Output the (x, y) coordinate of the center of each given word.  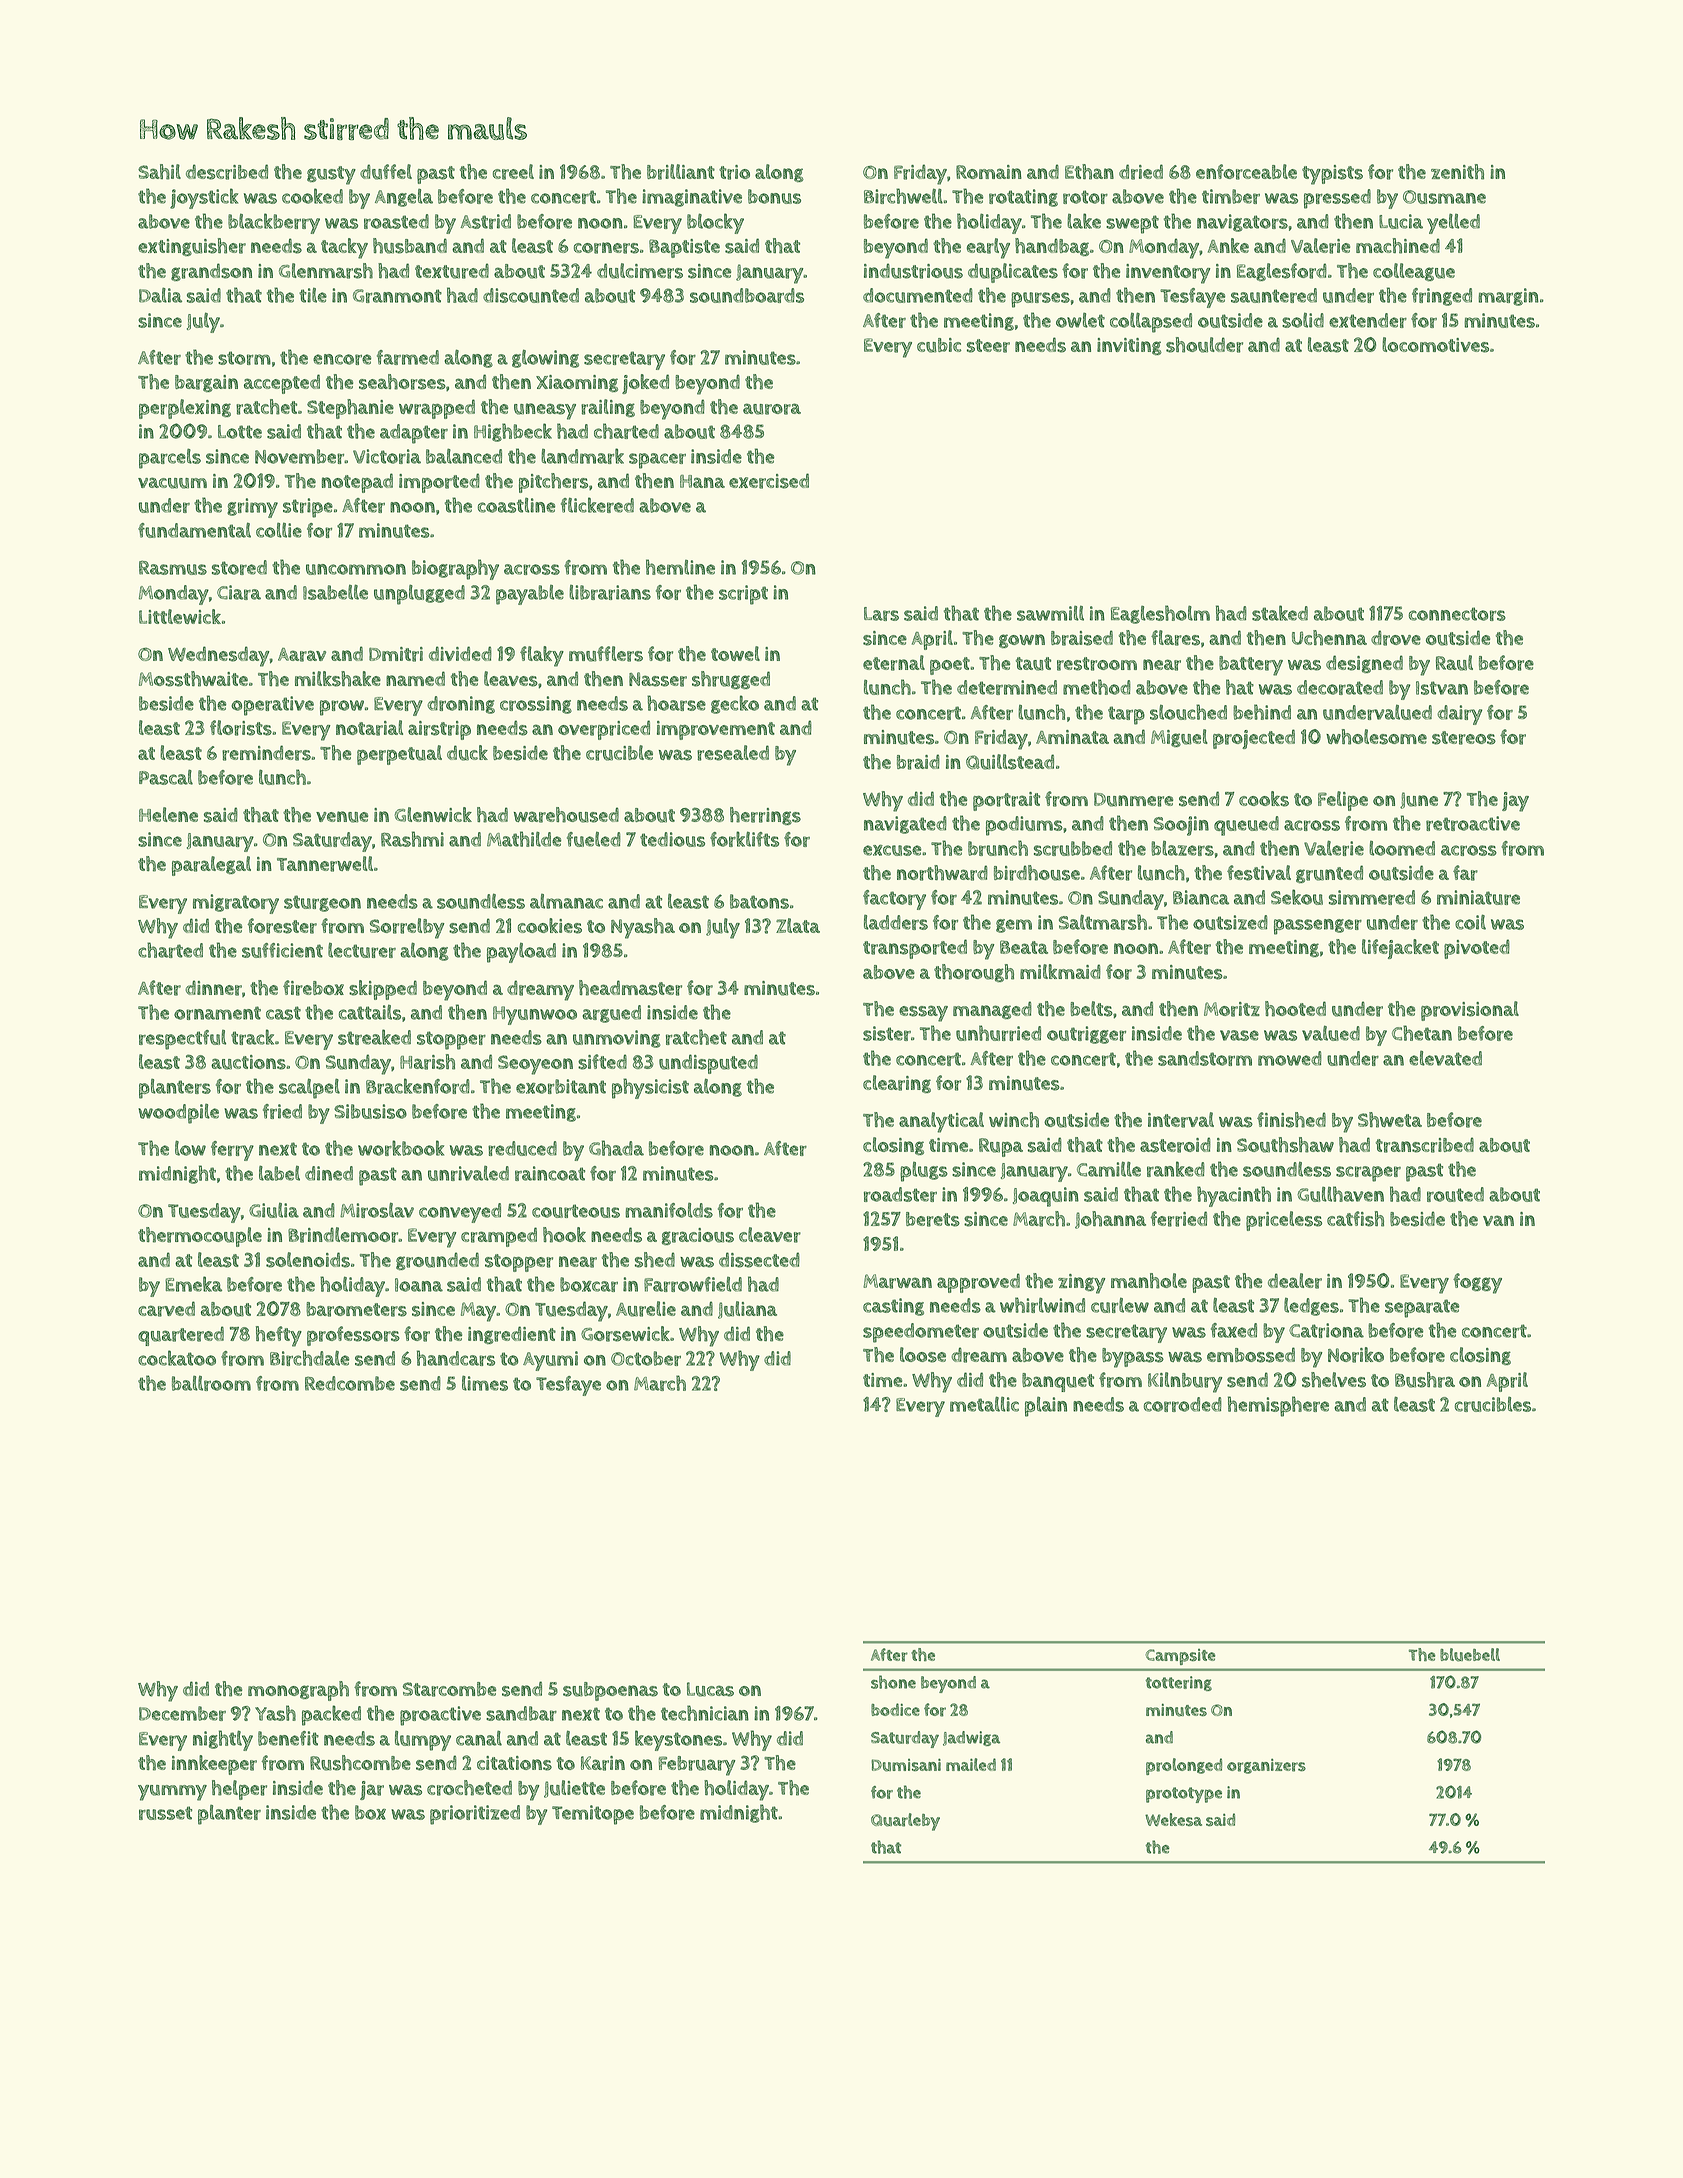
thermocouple (200, 1237)
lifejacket (1400, 949)
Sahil (159, 172)
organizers (1266, 1766)
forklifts (744, 839)
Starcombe (449, 1689)
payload (521, 953)
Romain (989, 172)
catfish (1355, 1219)
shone (893, 1682)
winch (1014, 1120)
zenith (1457, 172)
